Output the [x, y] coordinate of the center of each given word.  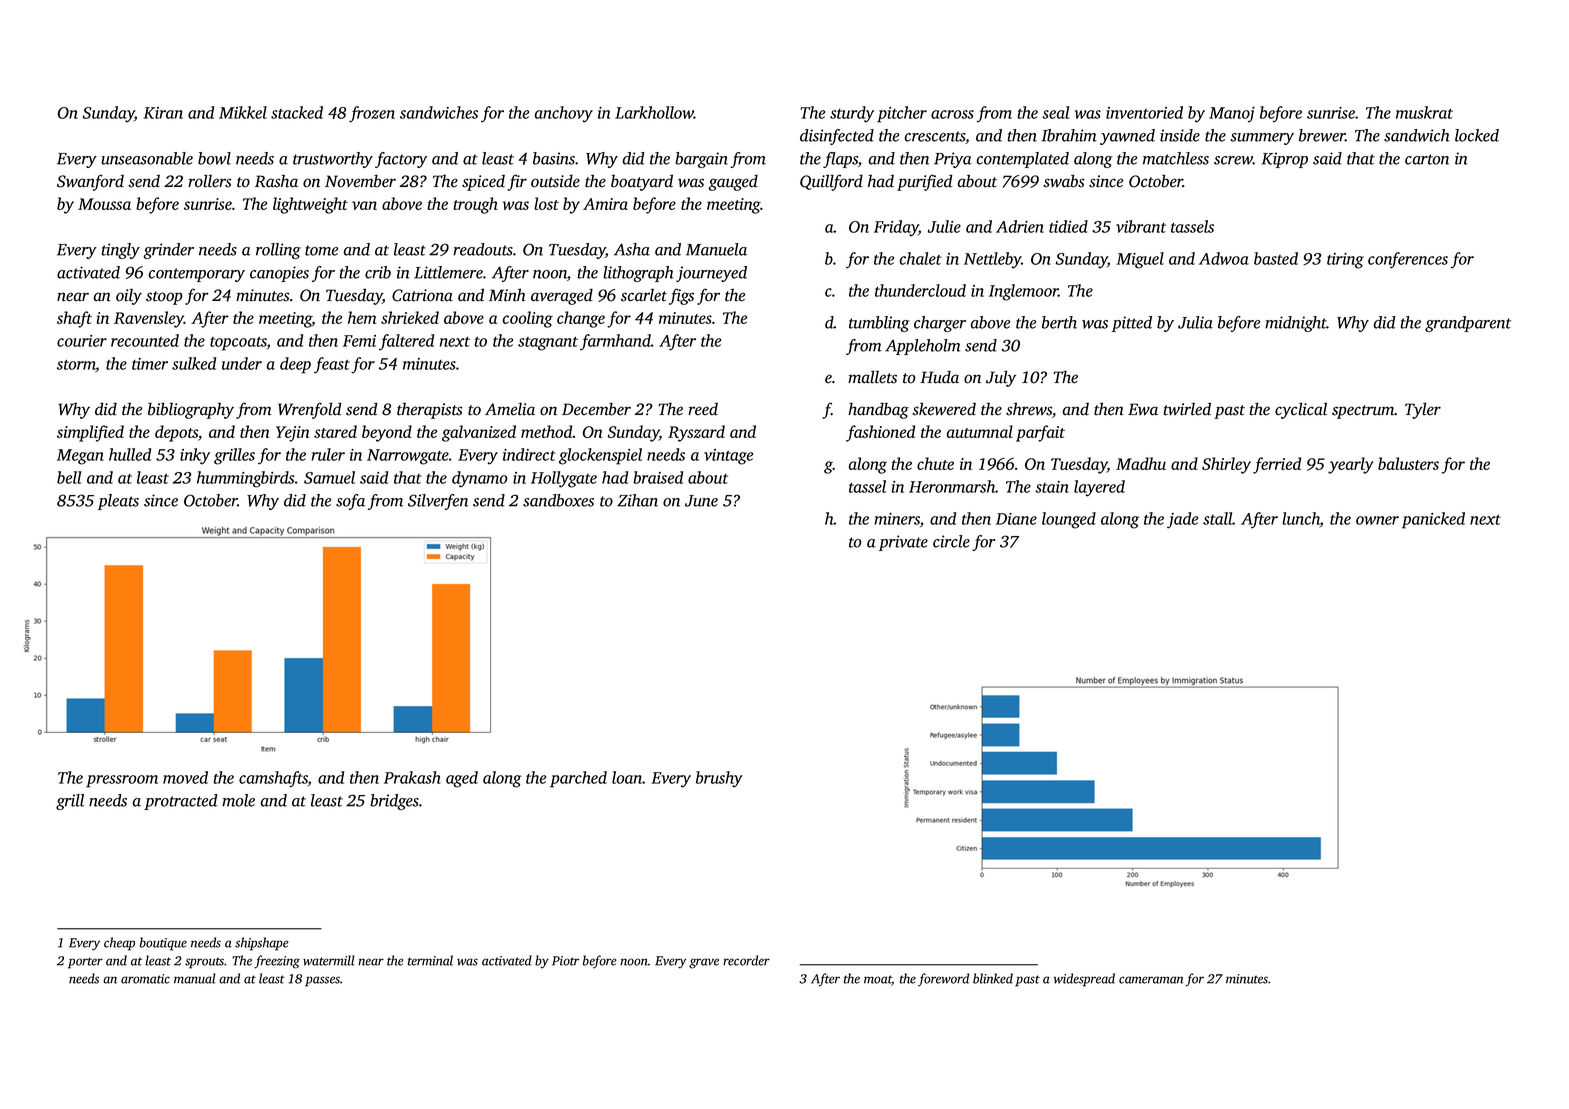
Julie [944, 226]
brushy [719, 779]
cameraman [1151, 980]
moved [185, 777]
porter [85, 963]
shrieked [410, 317]
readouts [483, 249]
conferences [1408, 260]
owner [1377, 520]
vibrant [1141, 226]
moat [878, 980]
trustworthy [333, 160]
